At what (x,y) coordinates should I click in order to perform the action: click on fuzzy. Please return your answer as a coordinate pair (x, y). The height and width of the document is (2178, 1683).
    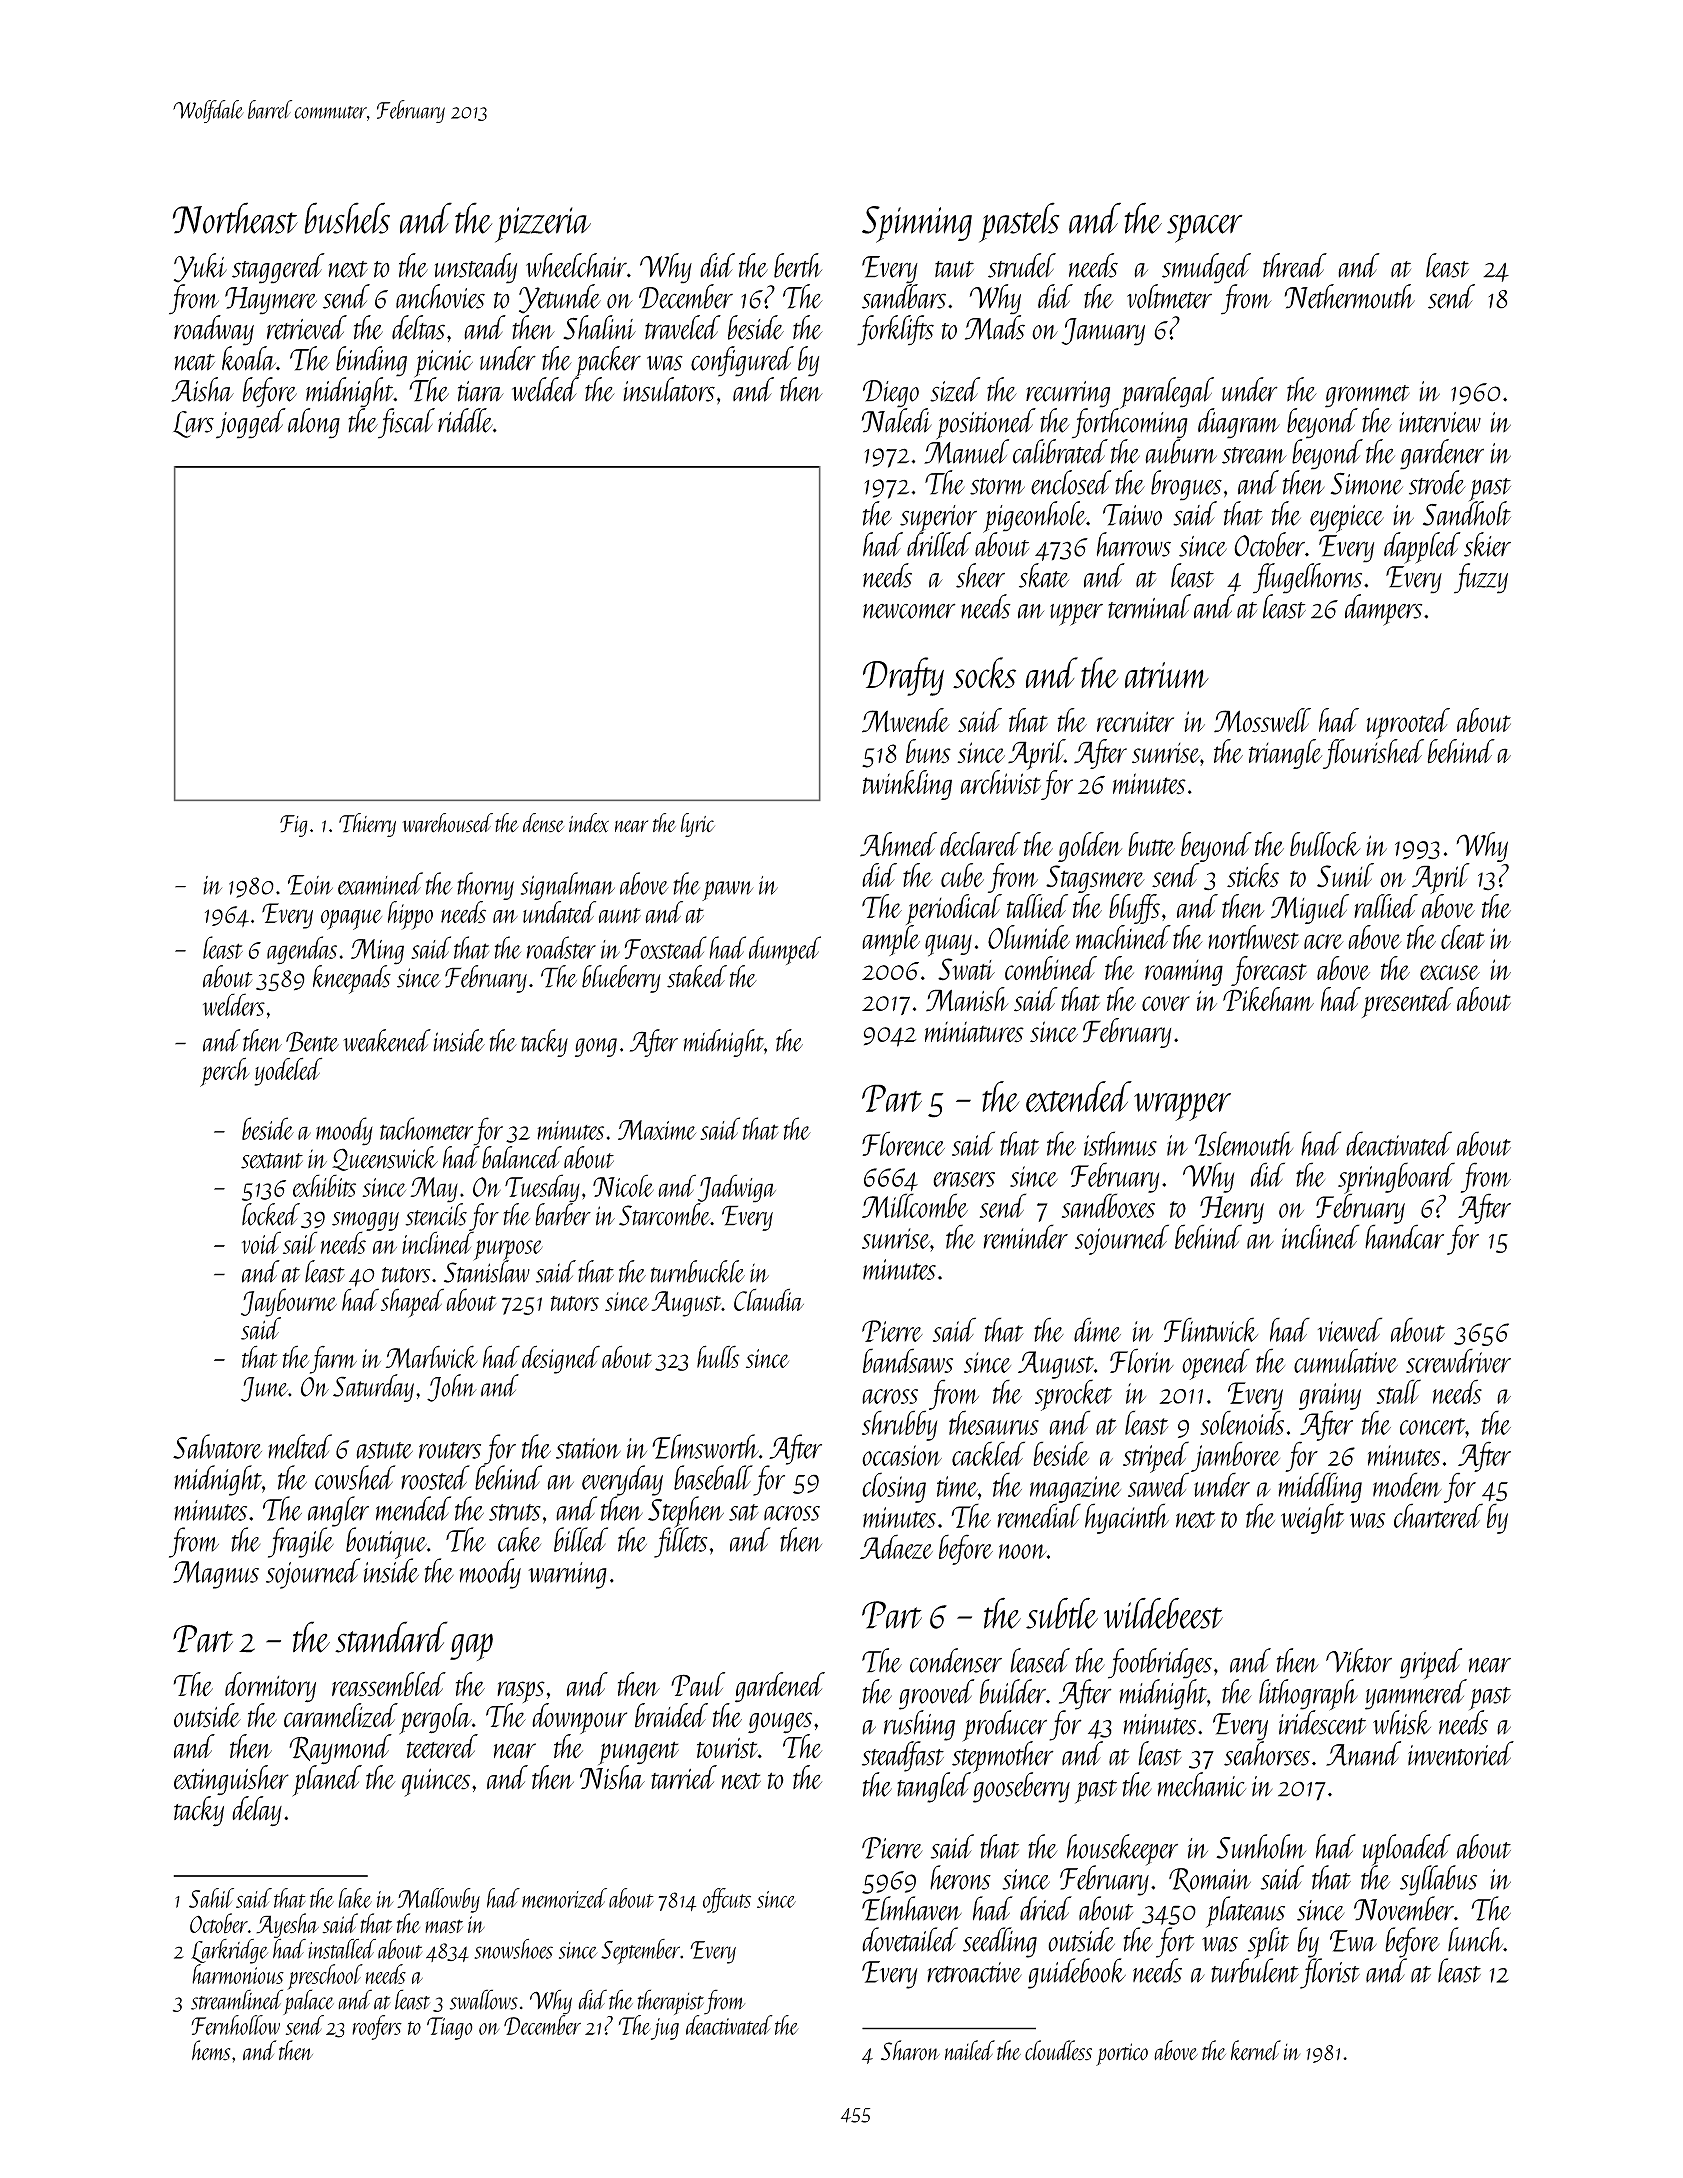
    Looking at the image, I should click on (1481, 578).
